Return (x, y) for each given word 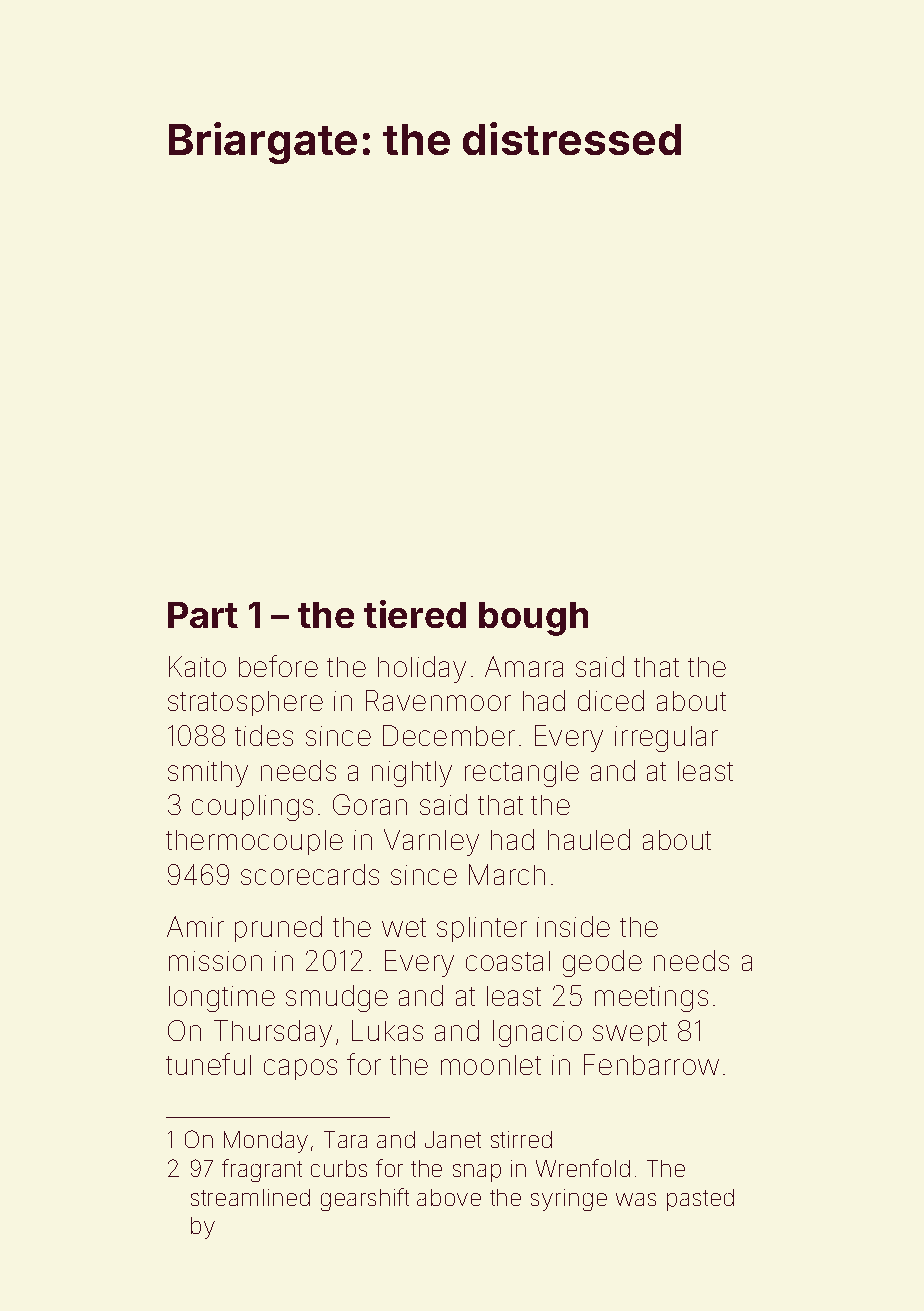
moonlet (491, 1065)
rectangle (522, 774)
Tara (345, 1139)
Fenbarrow (651, 1064)
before (278, 666)
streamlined (250, 1197)
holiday (422, 669)
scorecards (310, 874)
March (507, 874)
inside (573, 926)
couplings (252, 808)
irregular (666, 739)
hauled (589, 839)
